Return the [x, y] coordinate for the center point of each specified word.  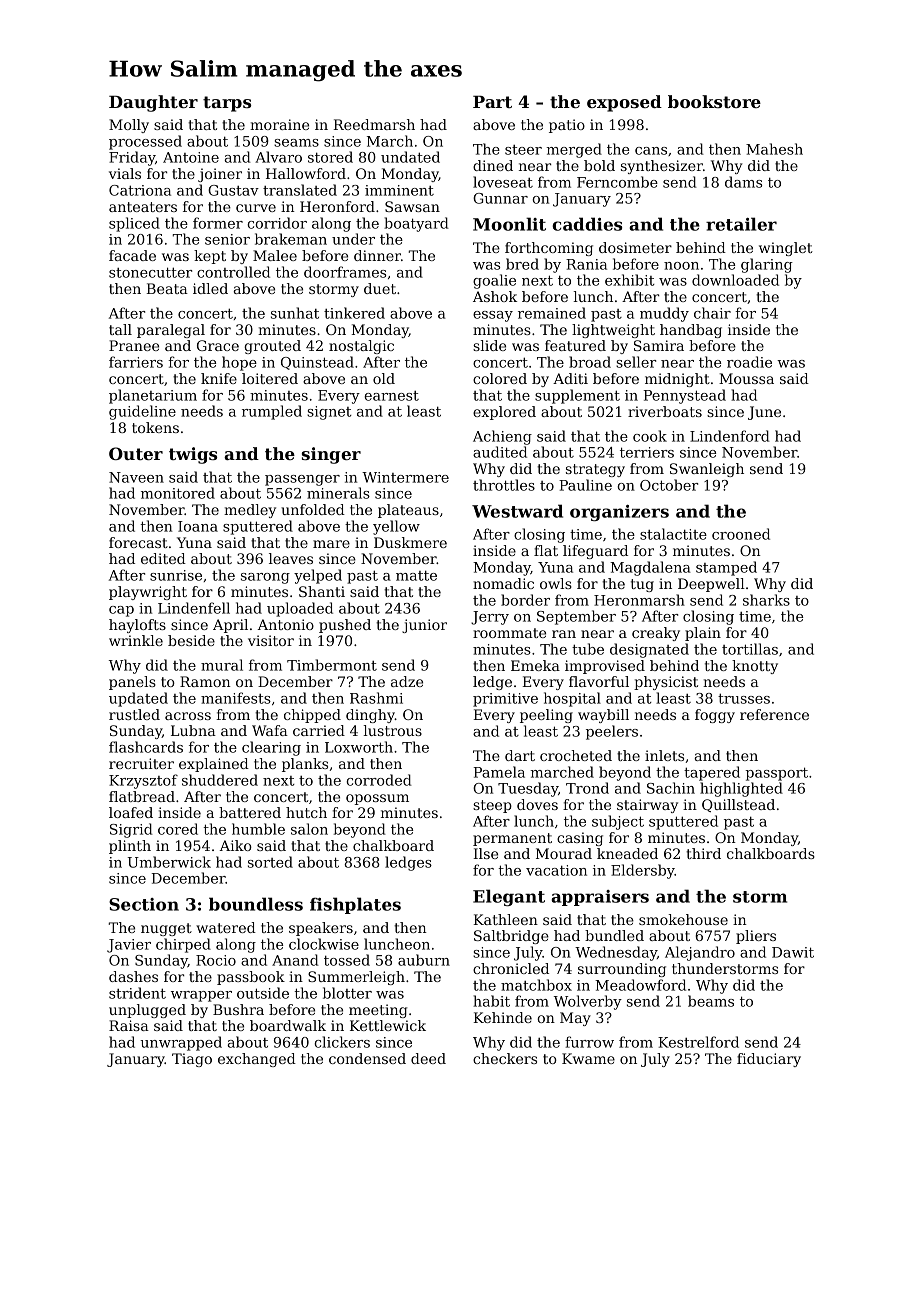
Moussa [746, 378]
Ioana [198, 526]
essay [493, 316]
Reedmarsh [374, 124]
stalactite [673, 534]
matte [416, 575]
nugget [166, 929]
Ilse [485, 853]
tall [120, 329]
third [703, 853]
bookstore [714, 101]
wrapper [201, 996]
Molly [129, 126]
